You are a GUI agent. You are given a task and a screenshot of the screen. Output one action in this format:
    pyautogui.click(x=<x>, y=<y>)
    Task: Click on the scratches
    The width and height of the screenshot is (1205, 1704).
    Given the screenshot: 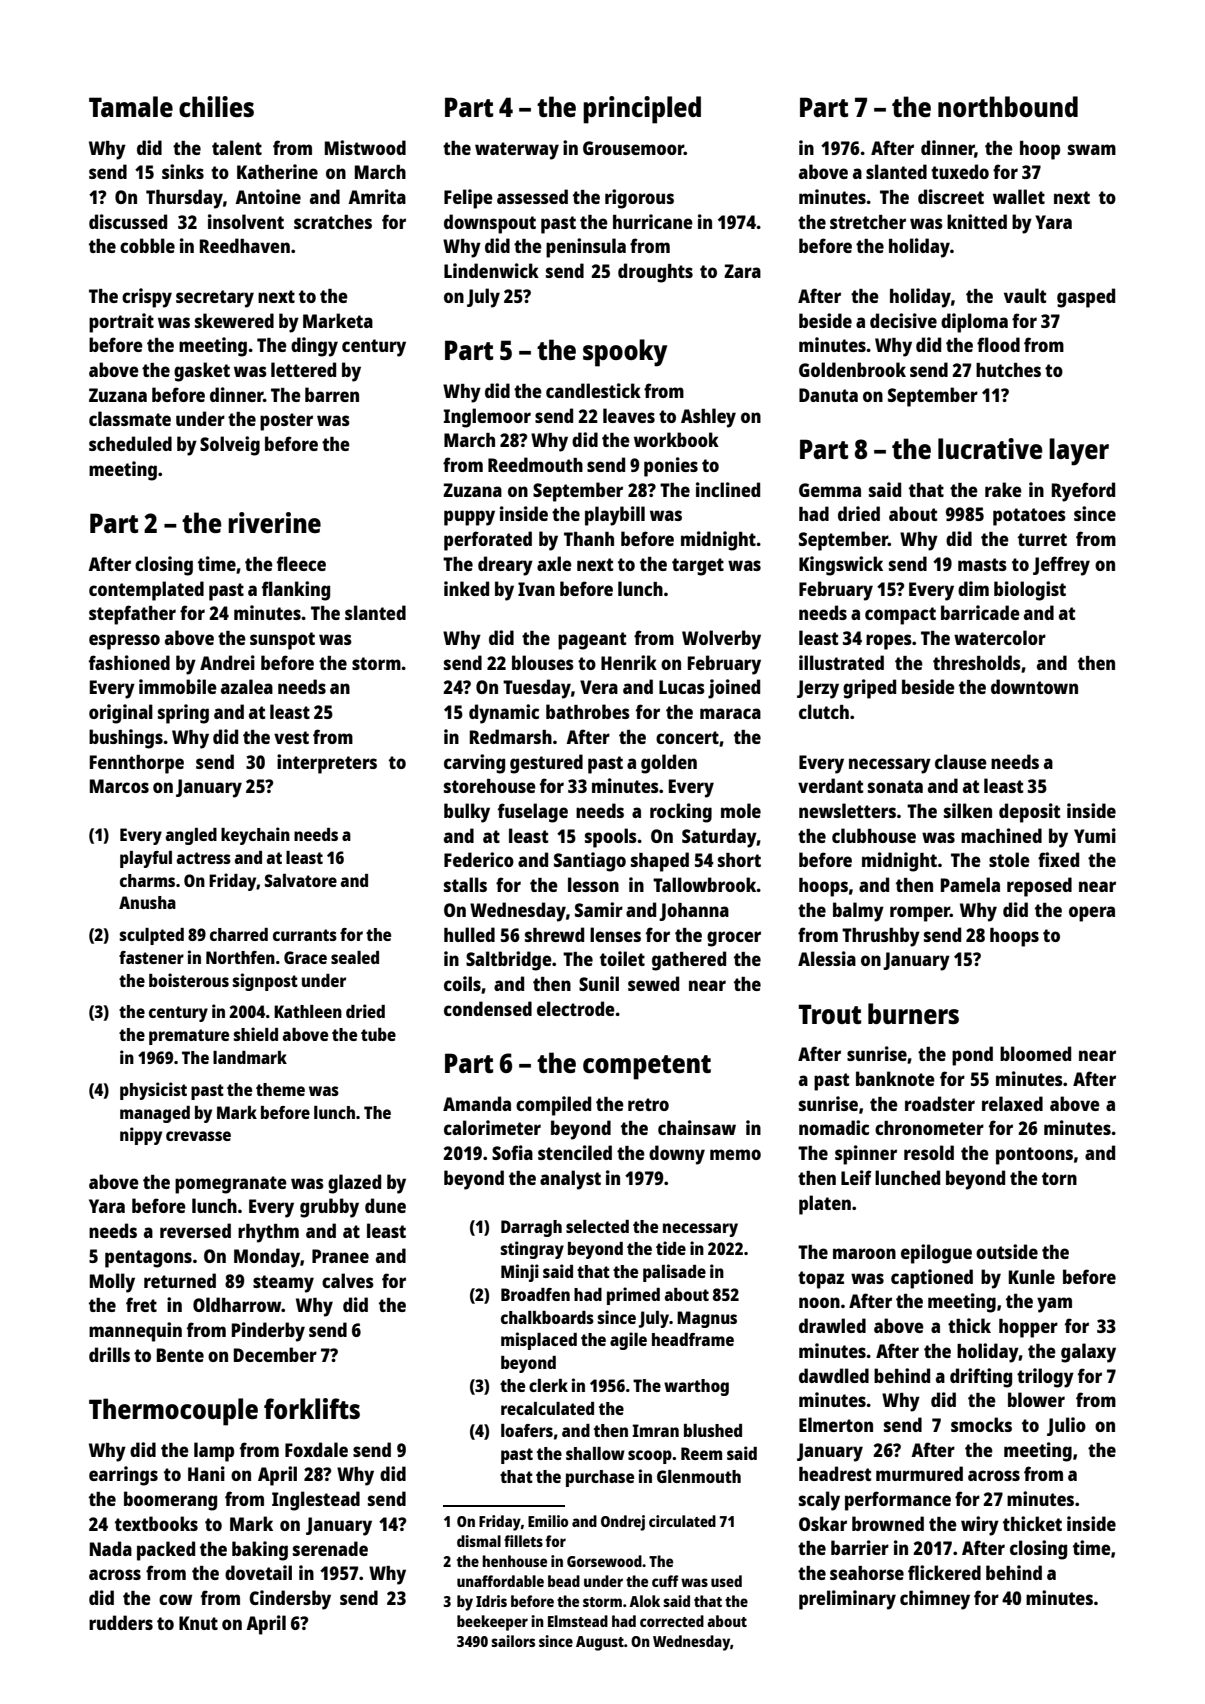 What is the action you would take?
    pyautogui.click(x=333, y=222)
